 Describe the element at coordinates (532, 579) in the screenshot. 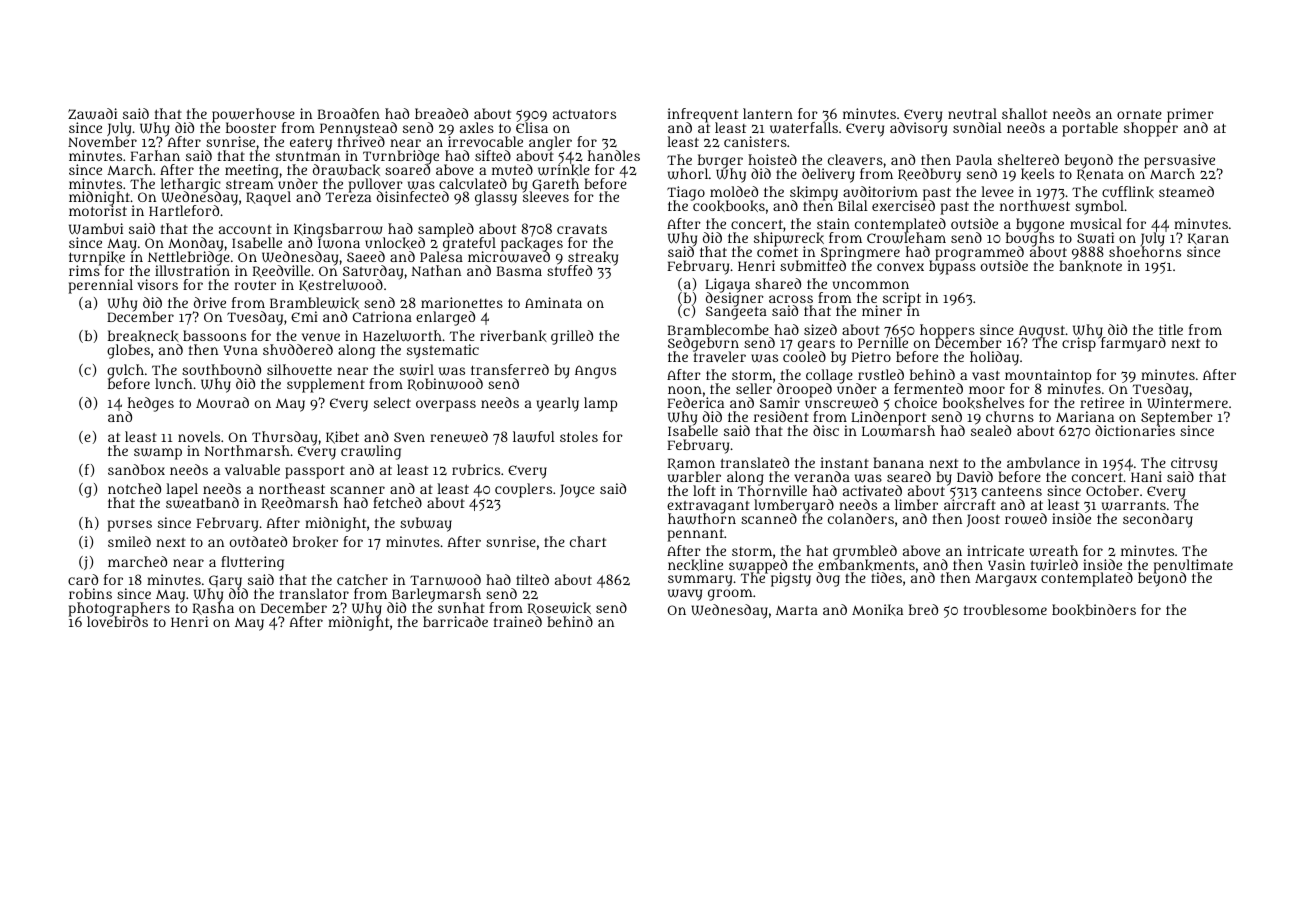

I see `tilted` at that location.
